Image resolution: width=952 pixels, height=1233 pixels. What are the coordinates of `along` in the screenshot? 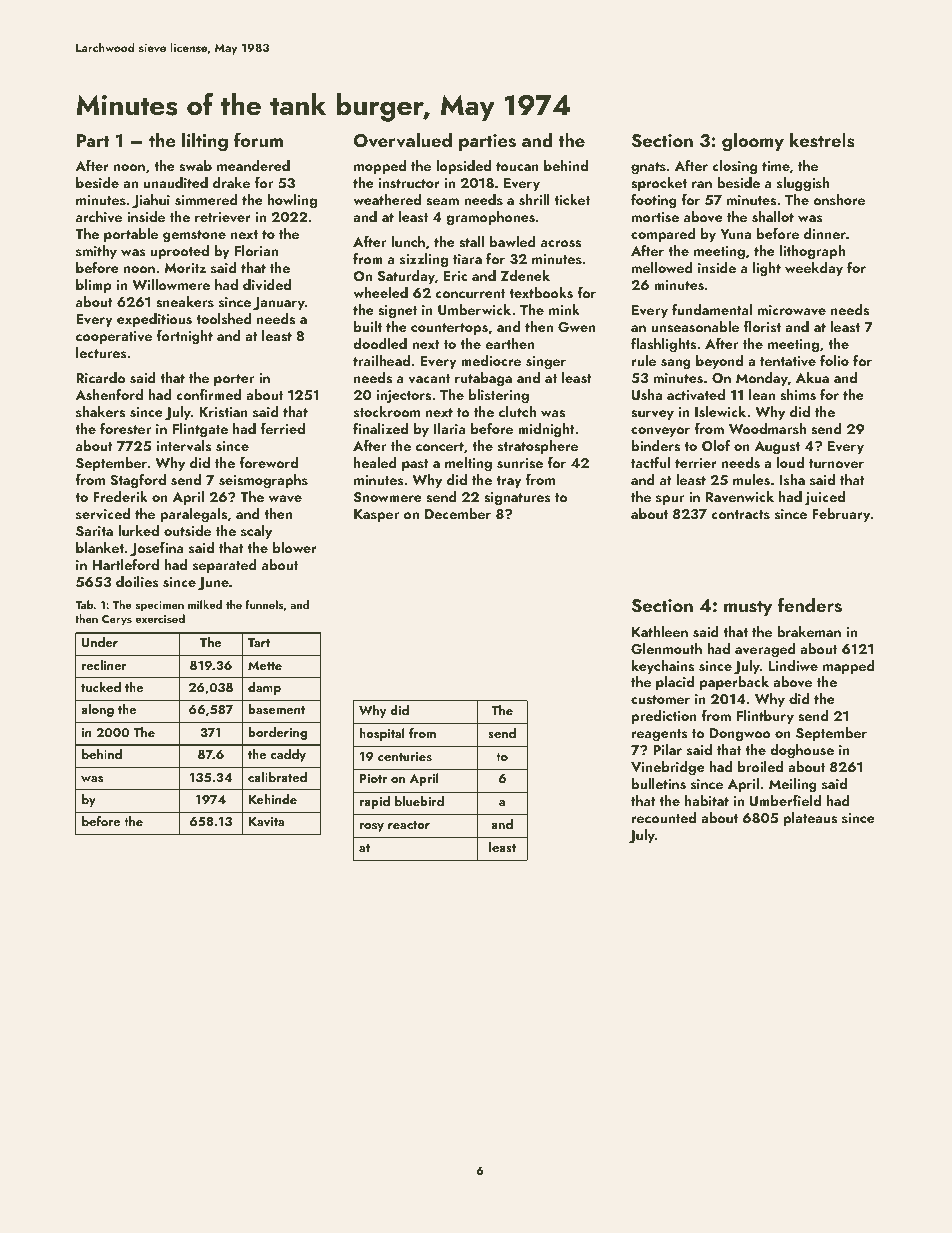 It's located at (97, 710).
